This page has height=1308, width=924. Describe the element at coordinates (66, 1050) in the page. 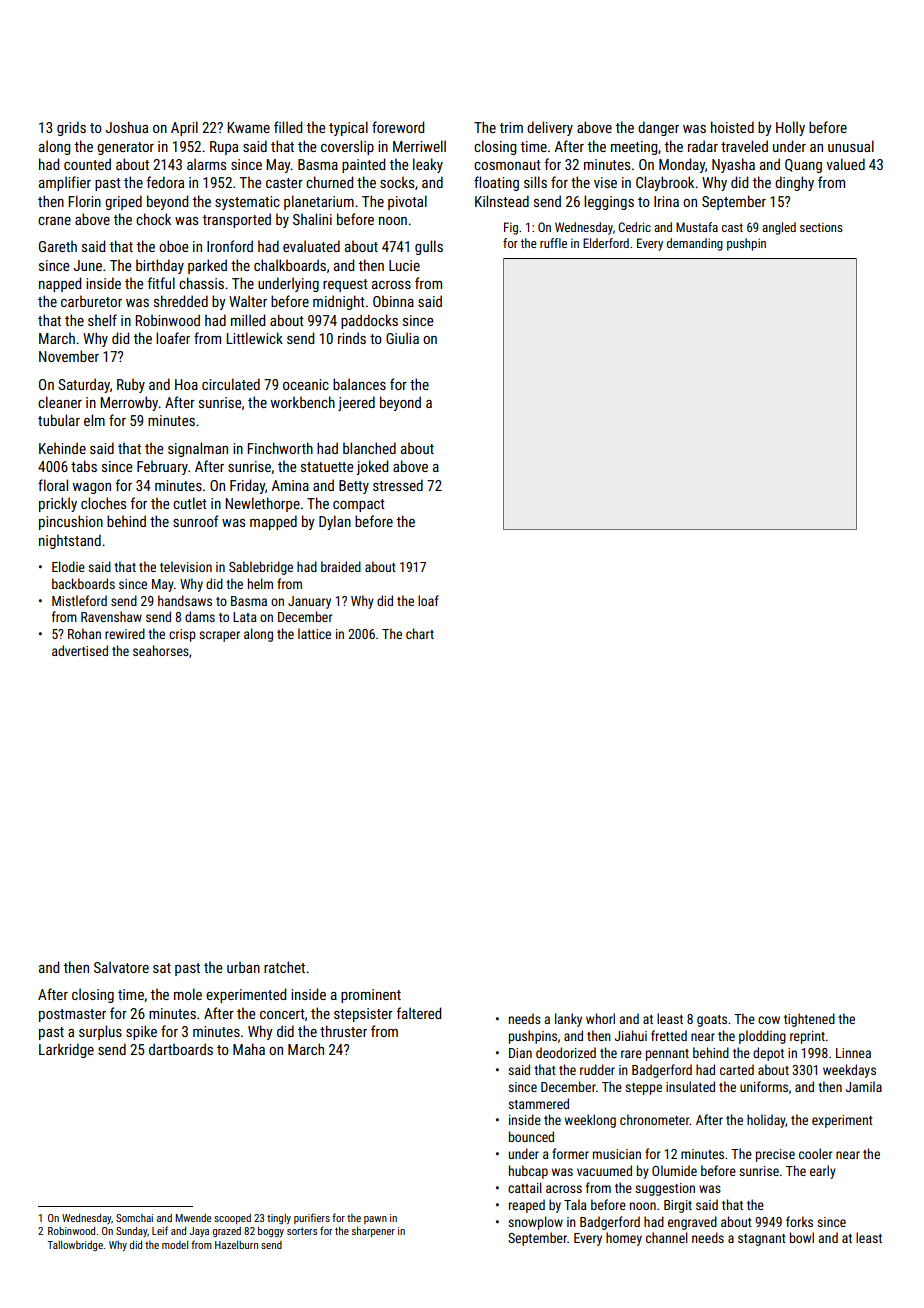

I see `Larkridge` at that location.
